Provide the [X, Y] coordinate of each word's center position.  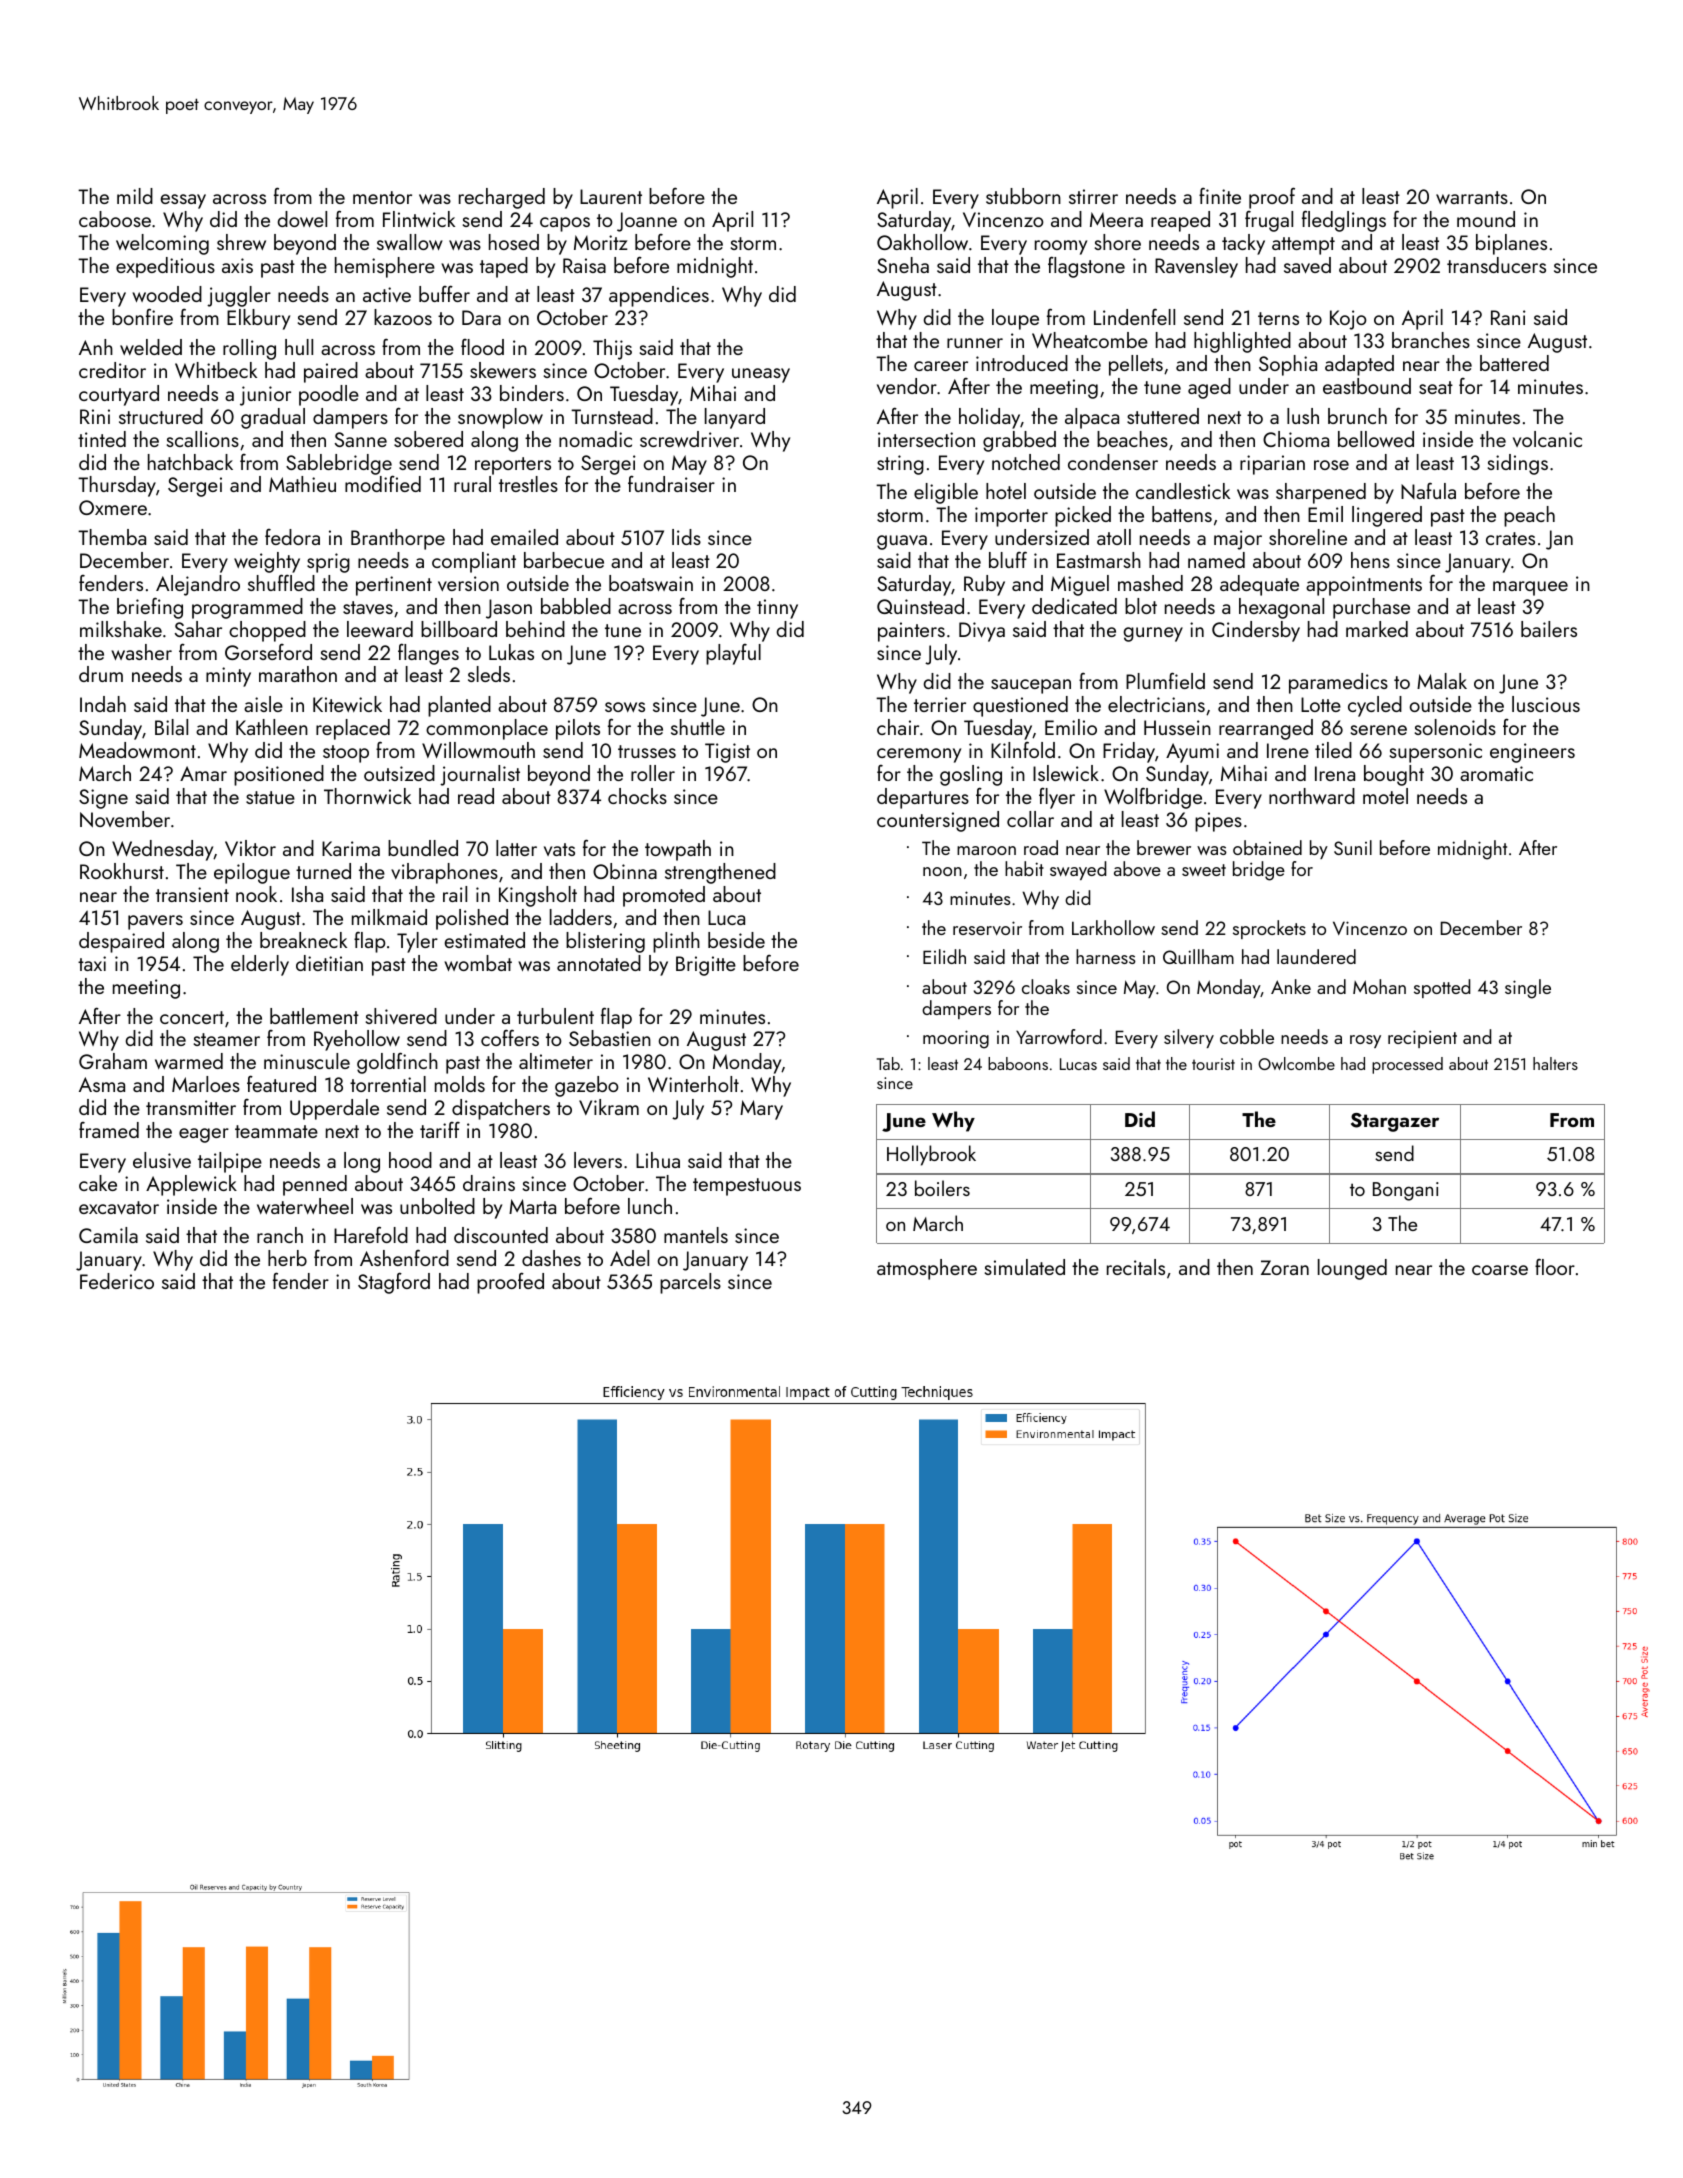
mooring [956, 1039]
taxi [92, 963]
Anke [1291, 986]
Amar [203, 773]
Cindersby [1256, 631]
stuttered [1163, 416]
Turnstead [612, 416]
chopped [267, 631]
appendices [659, 296]
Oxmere [113, 507]
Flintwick [419, 219]
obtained [1267, 847]
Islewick [1066, 773]
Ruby [984, 585]
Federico [117, 1281]
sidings [1518, 464]
